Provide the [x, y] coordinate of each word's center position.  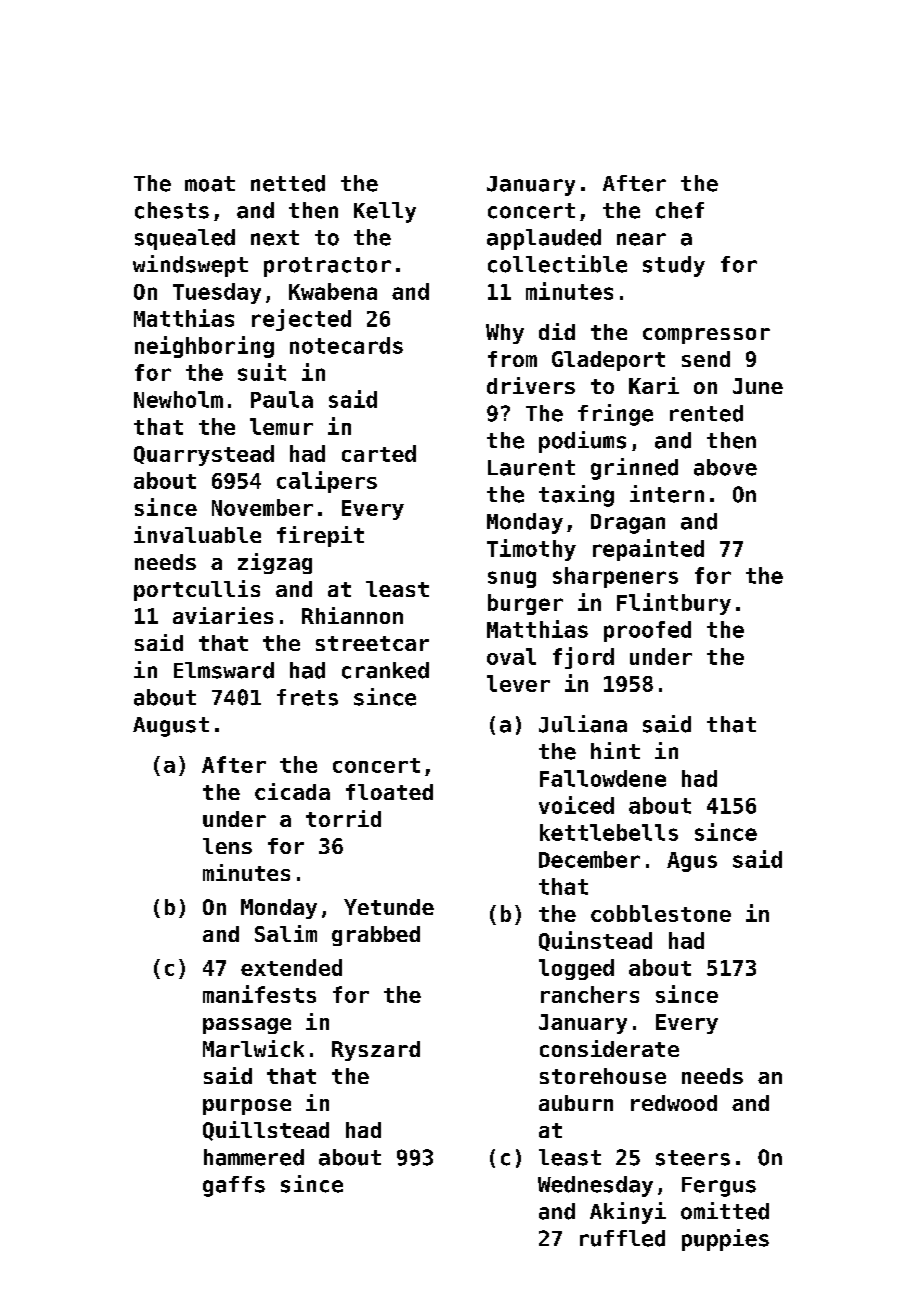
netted [288, 183]
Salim [286, 933]
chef [680, 210]
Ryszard [376, 1051]
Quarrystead [204, 455]
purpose [247, 1107]
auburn [576, 1103]
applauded [544, 239]
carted [379, 453]
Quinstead [595, 941]
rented [706, 413]
